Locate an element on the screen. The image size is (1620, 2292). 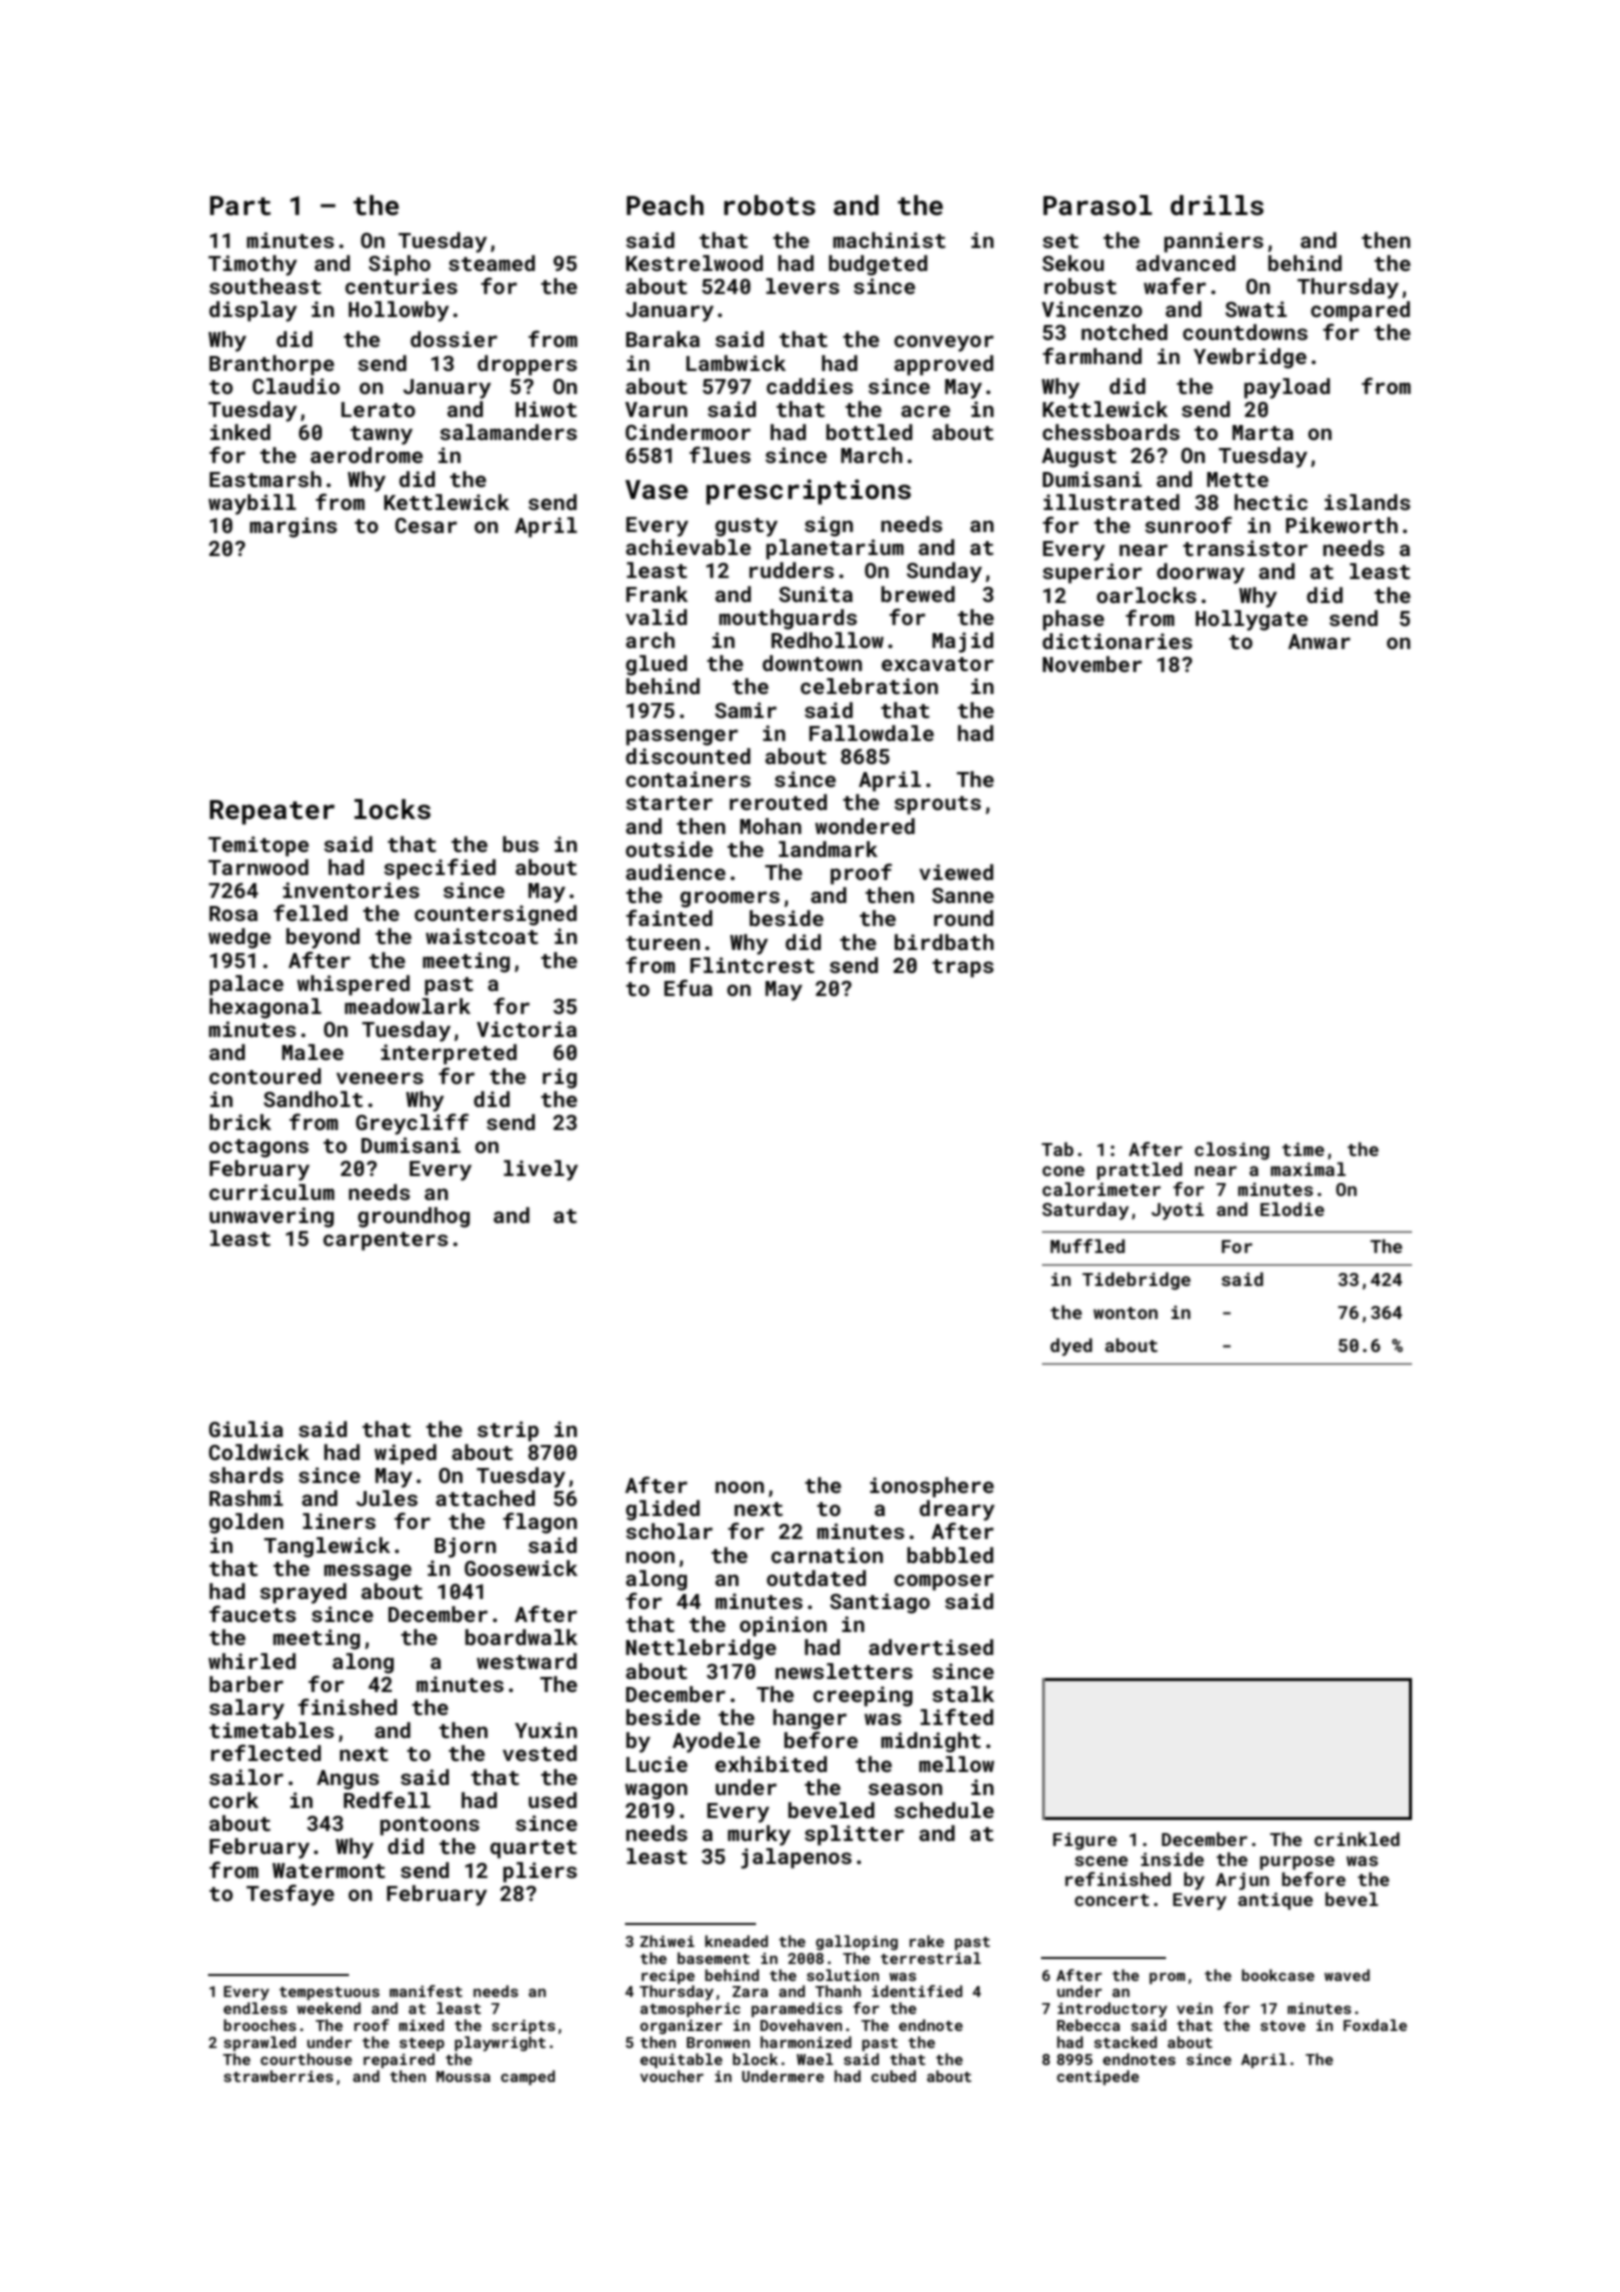
prattled is located at coordinates (1139, 1171).
